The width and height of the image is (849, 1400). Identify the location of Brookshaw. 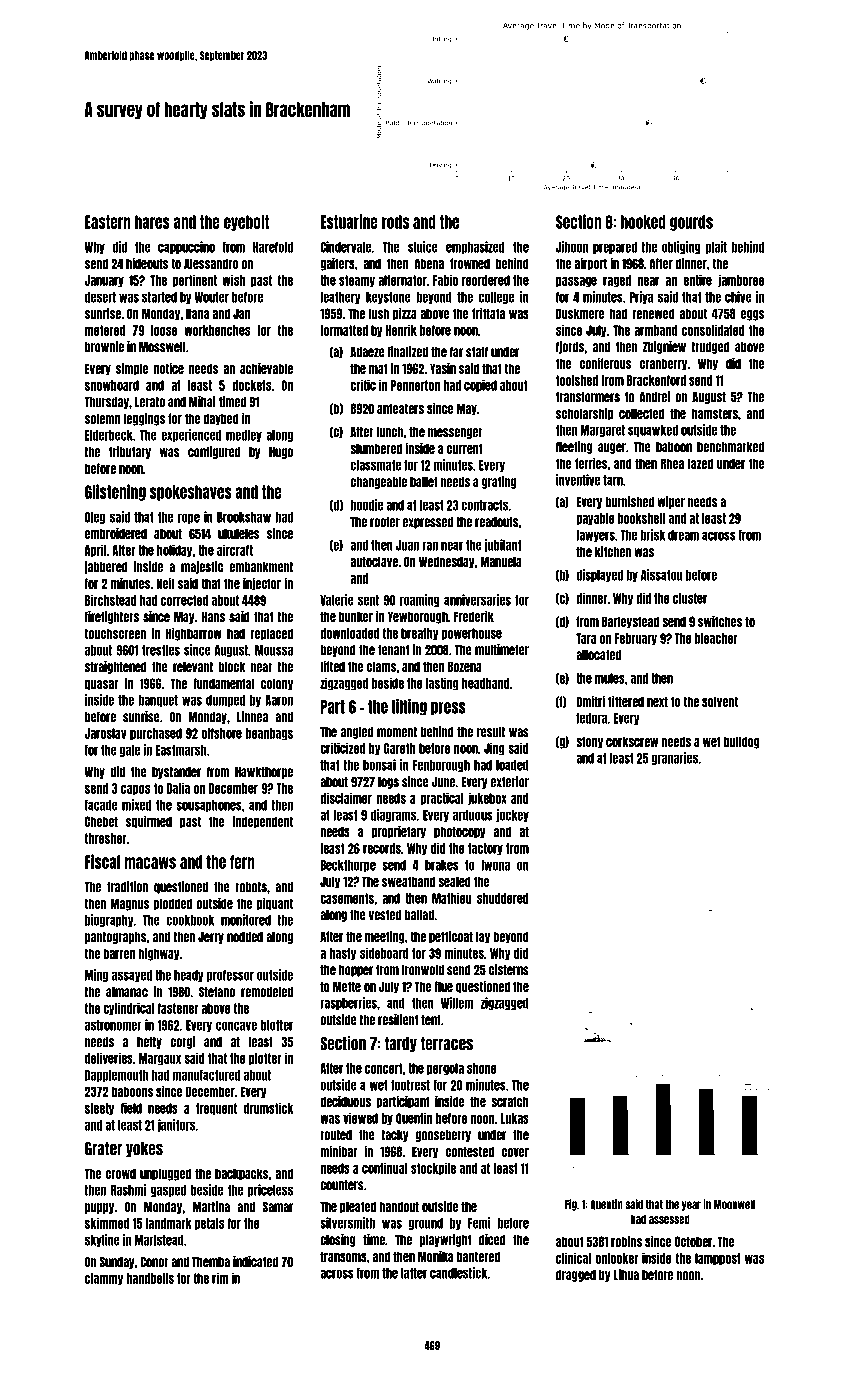
(244, 517).
